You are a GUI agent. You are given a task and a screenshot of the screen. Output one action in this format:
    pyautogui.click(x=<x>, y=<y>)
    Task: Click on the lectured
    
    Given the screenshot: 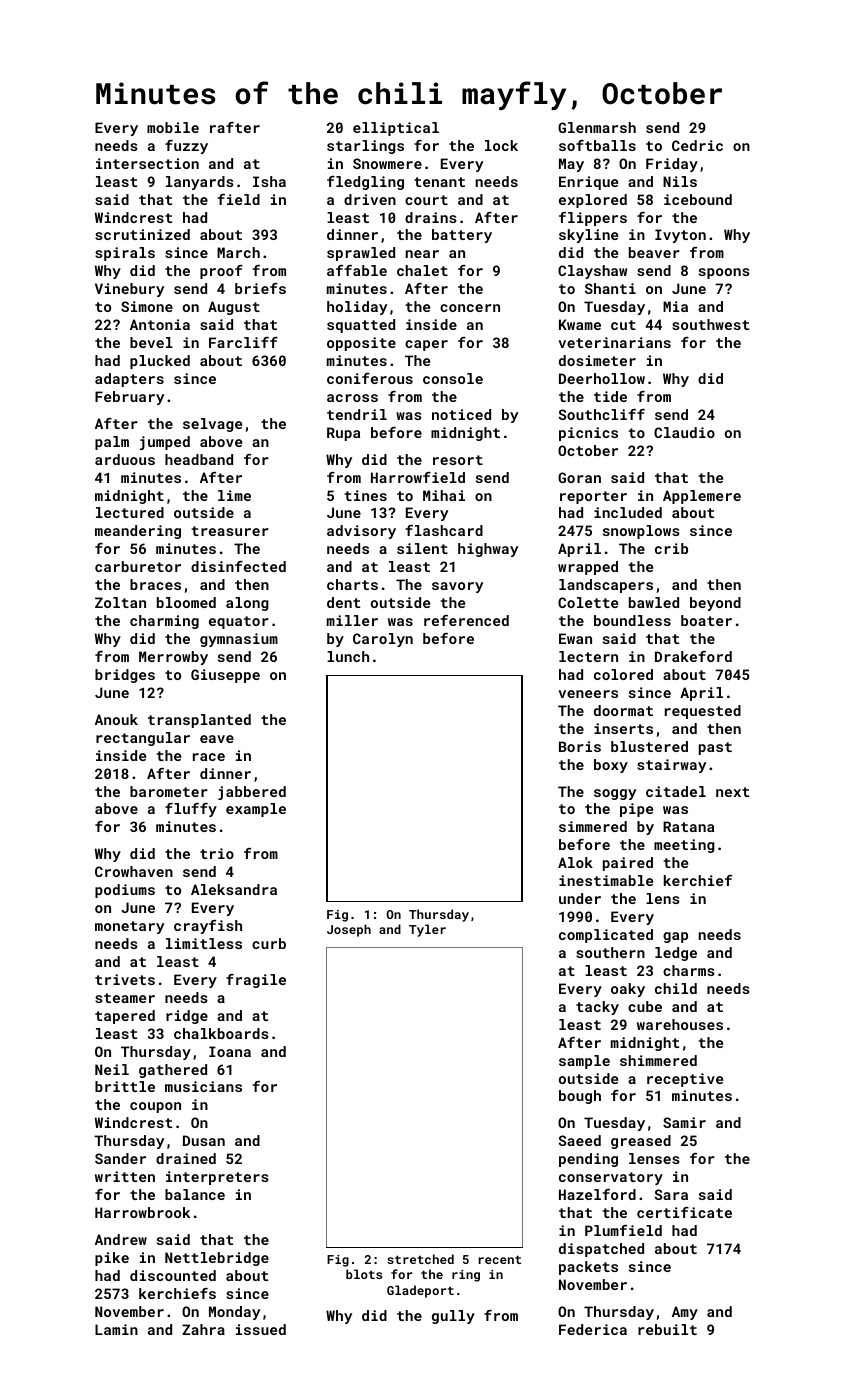 What is the action you would take?
    pyautogui.click(x=130, y=512)
